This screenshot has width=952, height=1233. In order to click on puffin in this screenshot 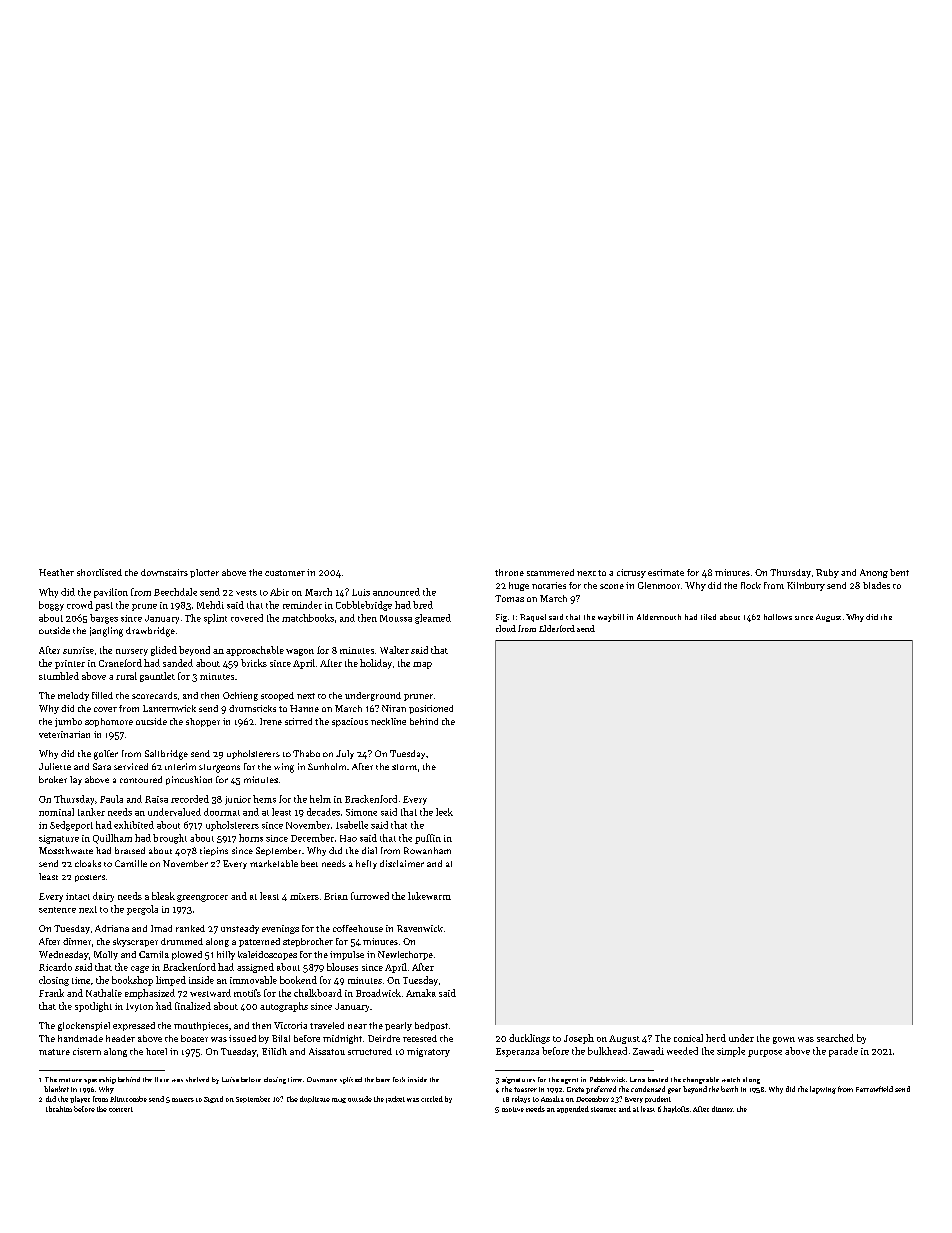, I will do `click(428, 839)`.
